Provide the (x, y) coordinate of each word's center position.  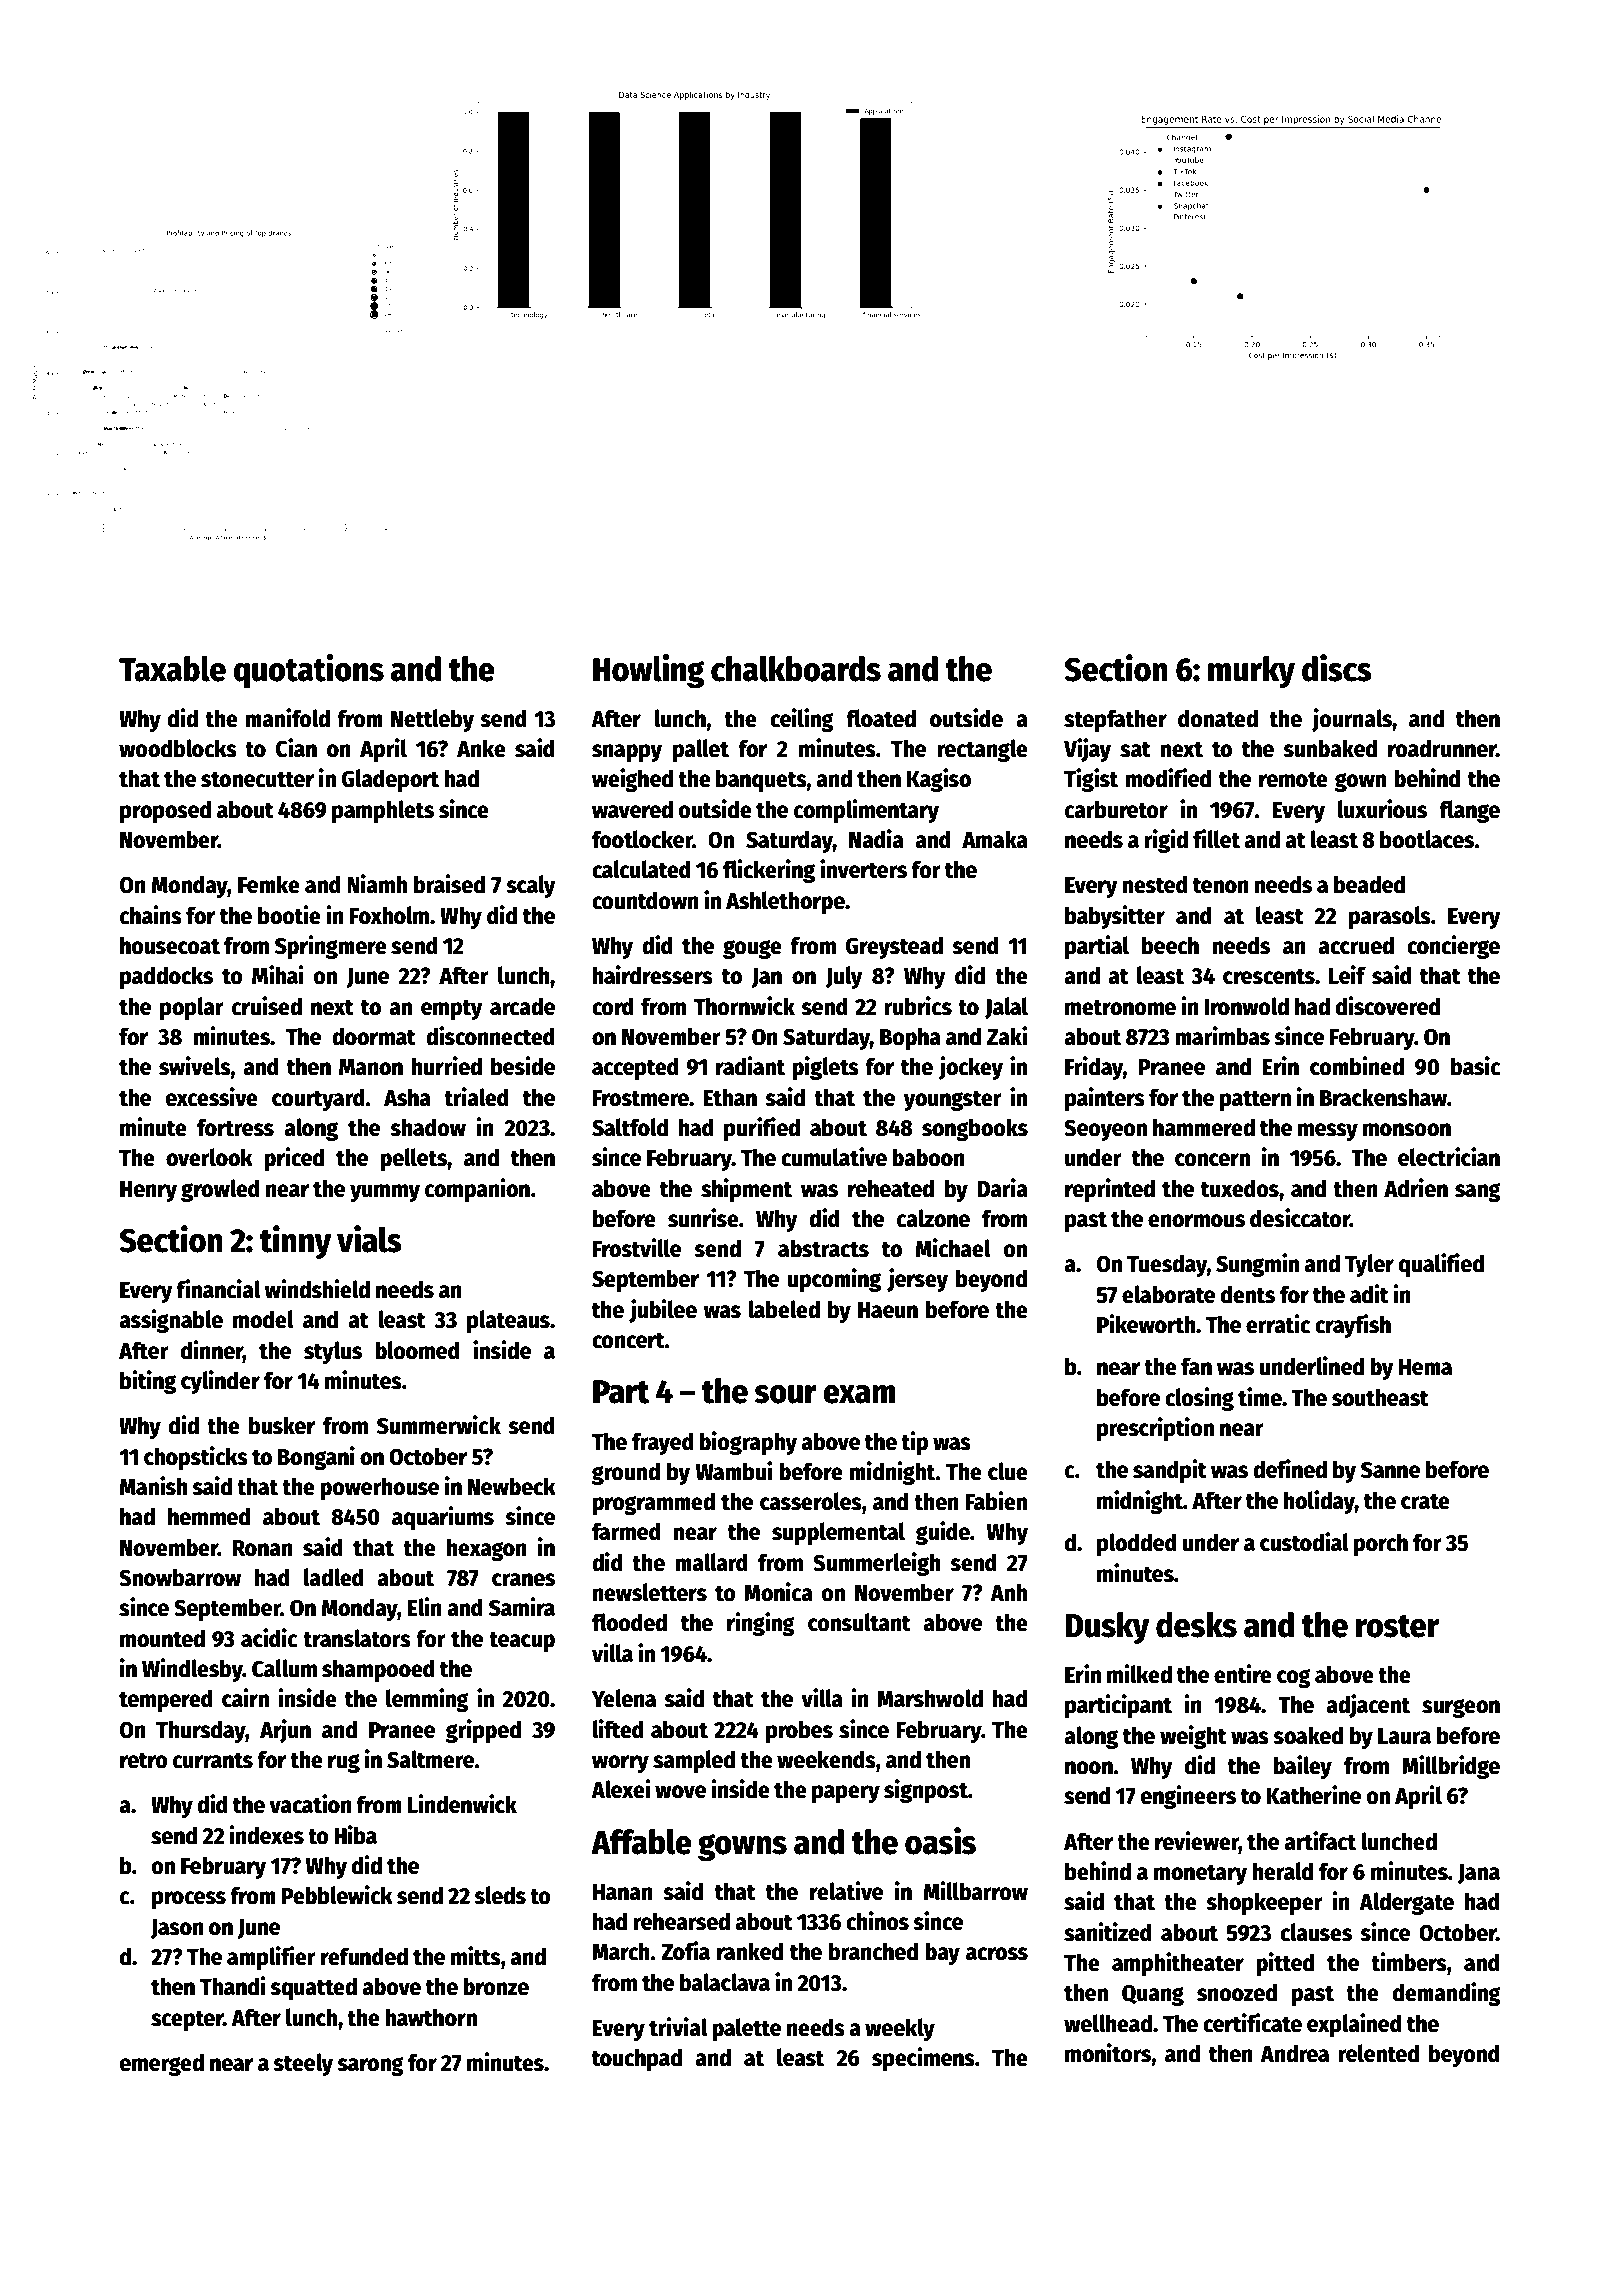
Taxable (172, 669)
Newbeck (512, 1486)
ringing (761, 1624)
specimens (923, 2059)
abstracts (823, 1248)
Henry (148, 1191)
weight (1193, 1737)
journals (1352, 720)
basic (1476, 1066)
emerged (162, 2064)
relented (1378, 2053)
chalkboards (796, 669)
